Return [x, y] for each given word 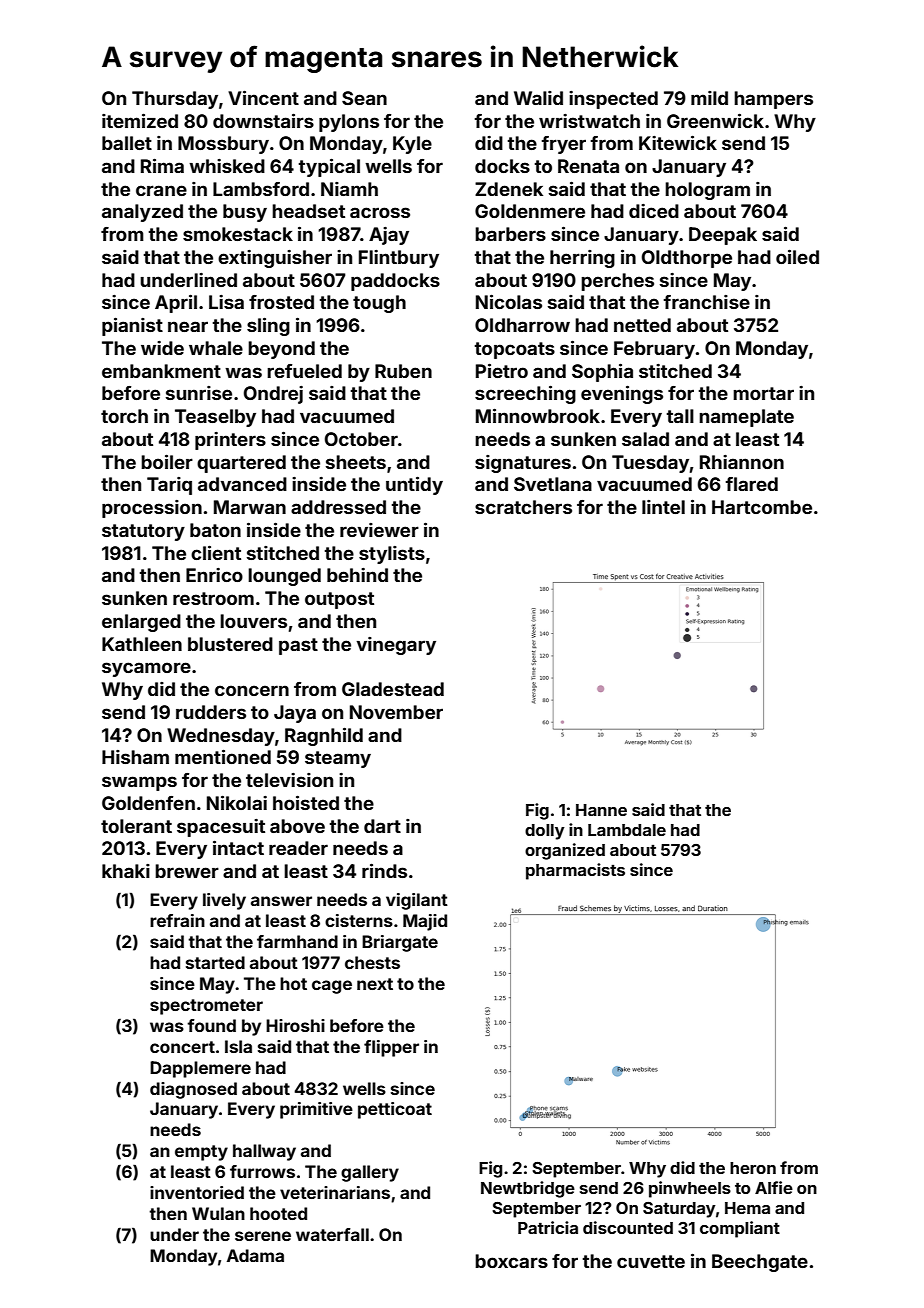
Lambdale [627, 830]
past [298, 646]
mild [709, 98]
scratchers [523, 507]
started [215, 962]
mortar [763, 393]
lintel [663, 507]
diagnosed [193, 1090]
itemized [140, 120]
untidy [414, 485]
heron [753, 1168]
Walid [538, 98]
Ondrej [273, 395]
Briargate [400, 943]
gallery [370, 1173]
